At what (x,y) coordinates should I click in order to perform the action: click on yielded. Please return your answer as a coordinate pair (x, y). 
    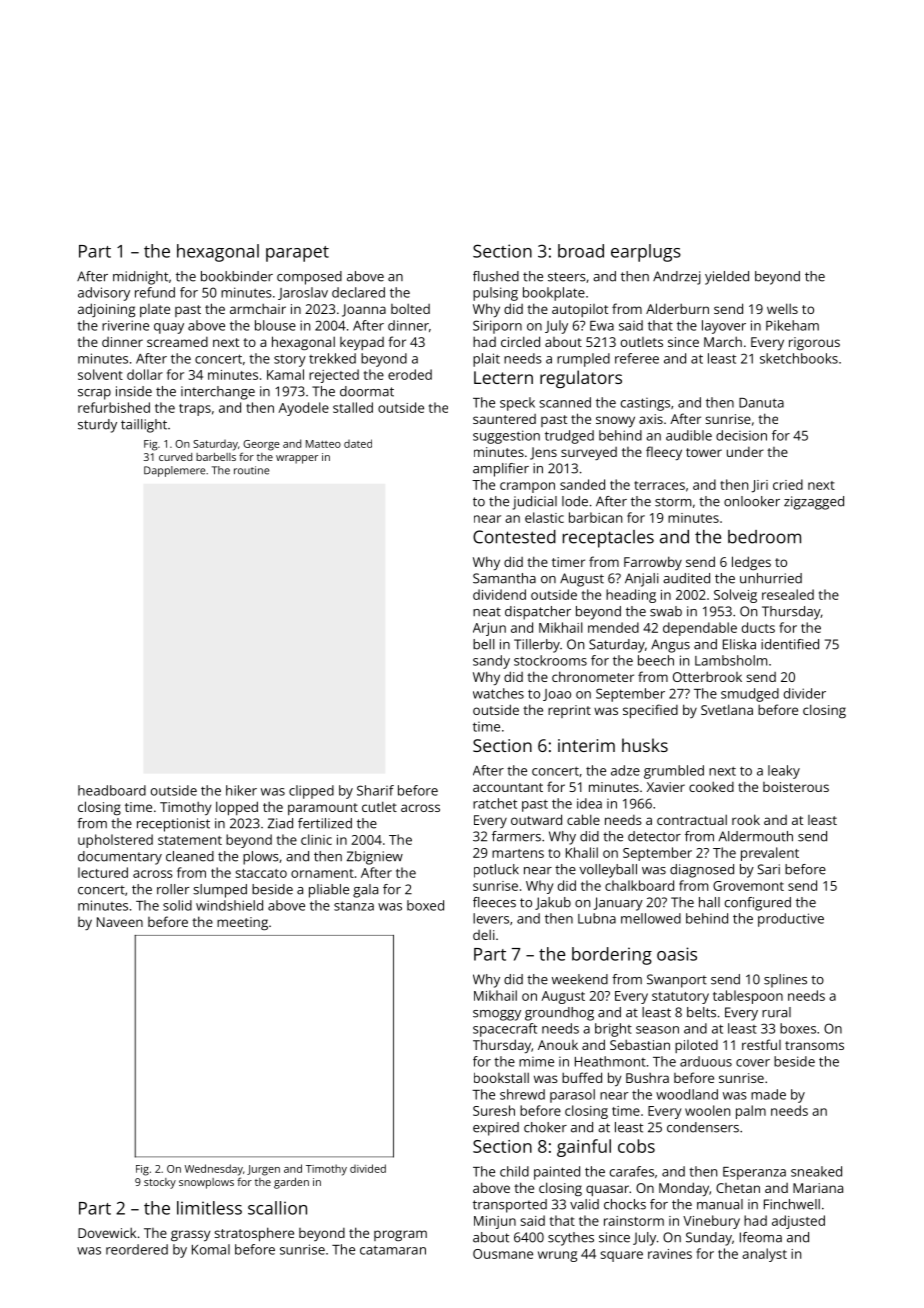
    Looking at the image, I should click on (727, 278).
